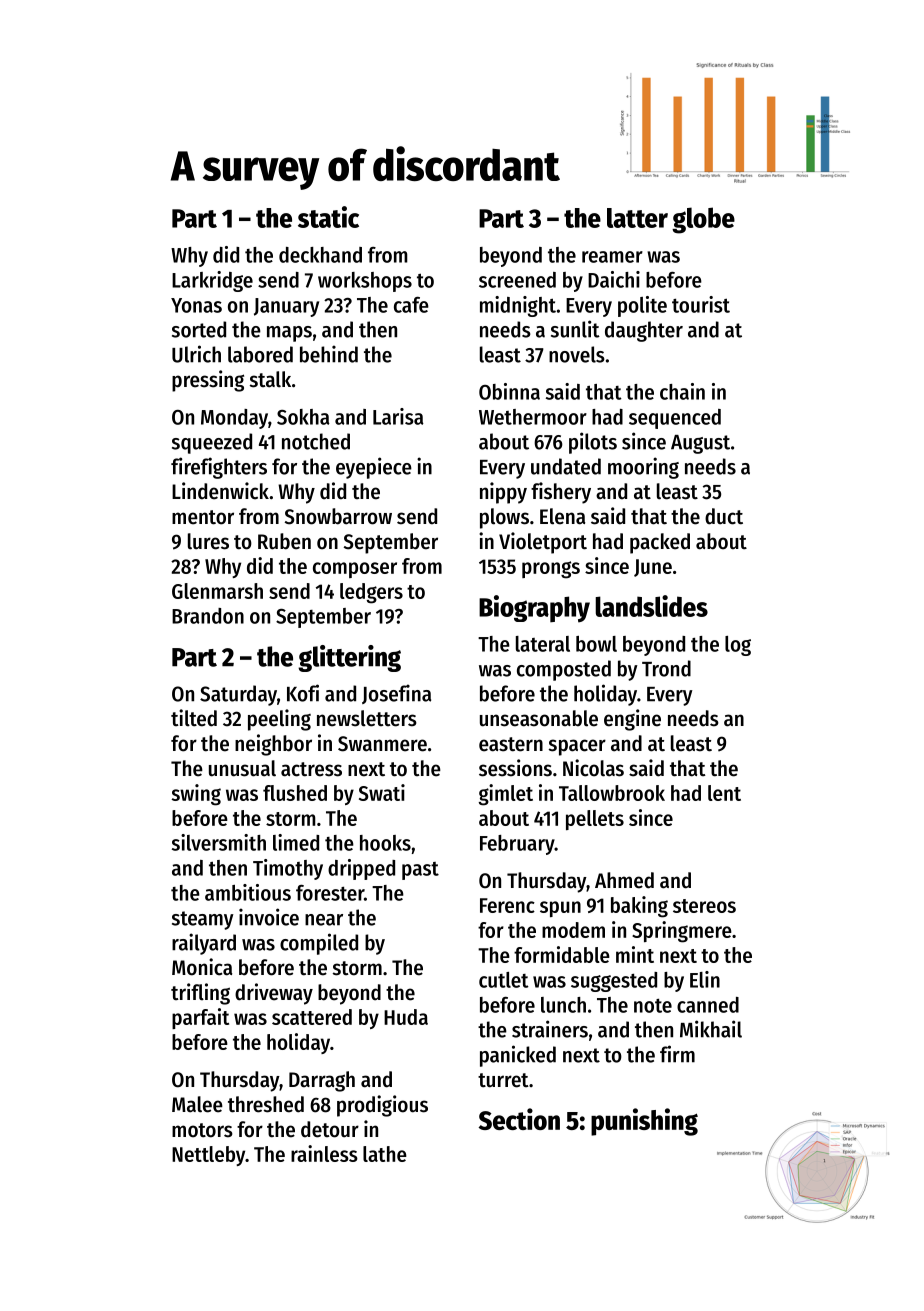  Describe the element at coordinates (506, 795) in the screenshot. I see `gimlet` at that location.
